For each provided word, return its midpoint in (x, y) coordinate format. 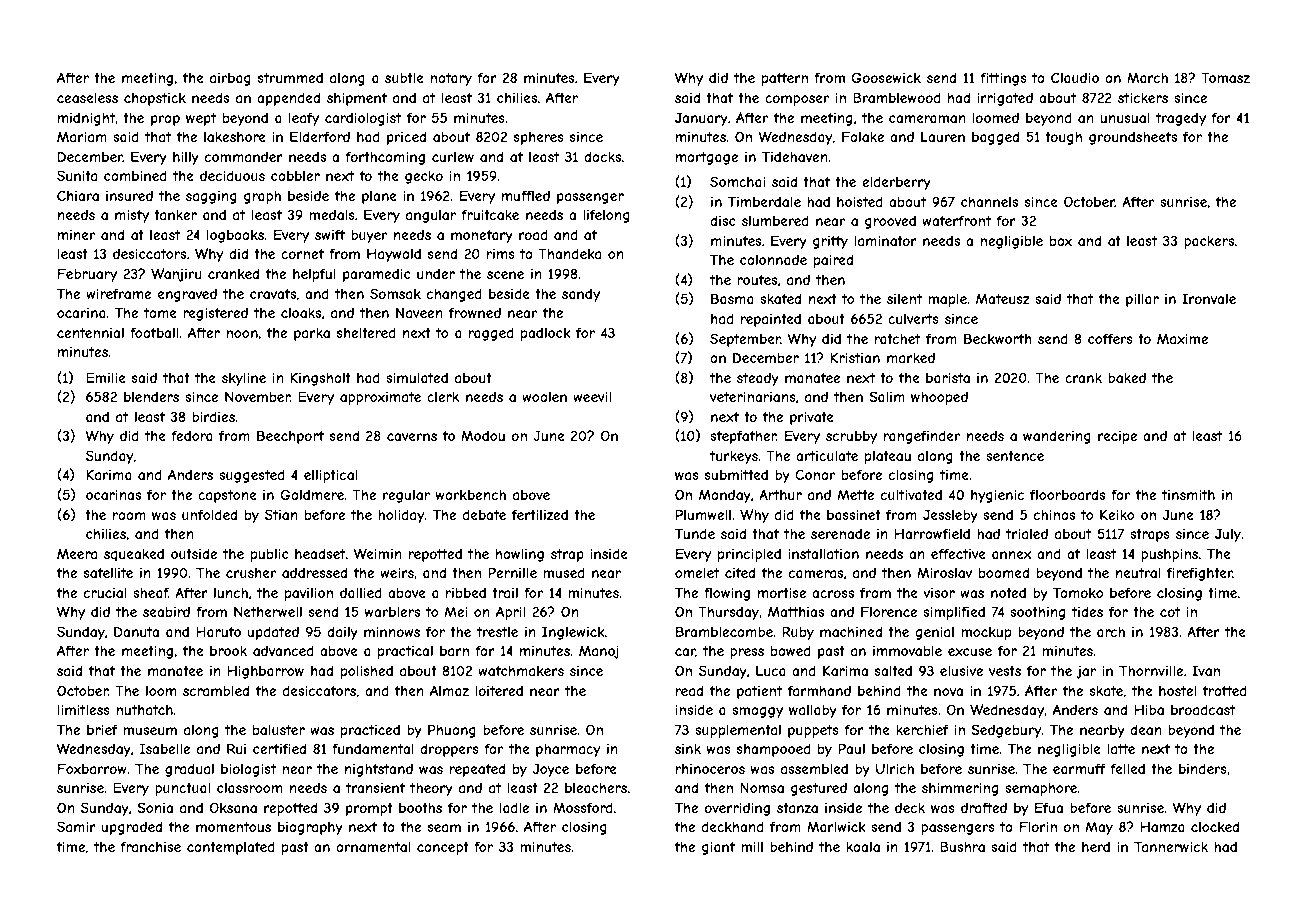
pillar (1142, 300)
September (745, 340)
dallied (361, 592)
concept (443, 848)
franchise (150, 846)
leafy (304, 119)
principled (749, 555)
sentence (1015, 456)
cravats (273, 294)
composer (797, 100)
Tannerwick (1171, 846)
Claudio (1075, 77)
